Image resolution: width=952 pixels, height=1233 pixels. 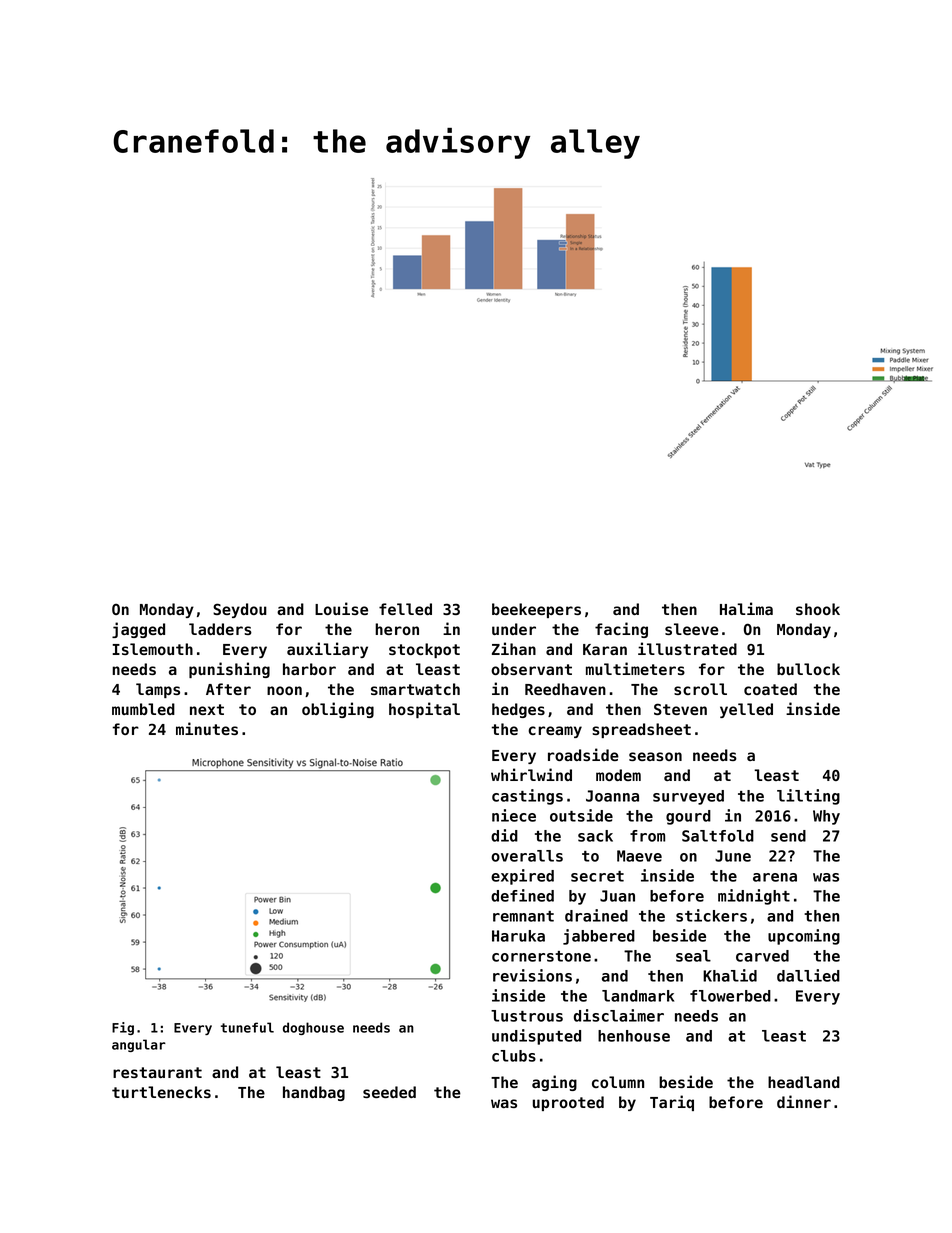 What do you see at coordinates (247, 1027) in the screenshot?
I see `tuneful` at bounding box center [247, 1027].
